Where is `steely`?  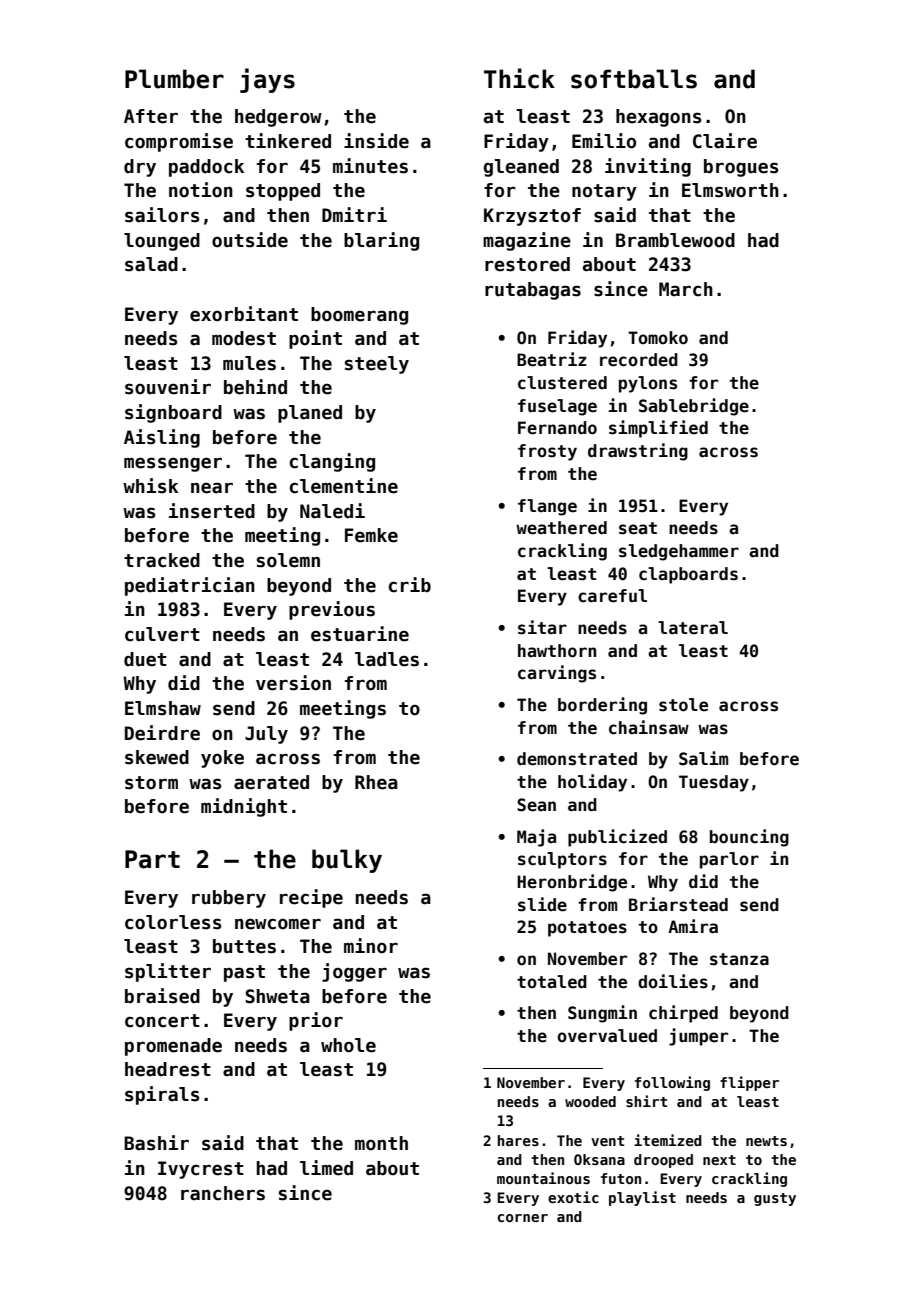 steely is located at coordinates (377, 365).
